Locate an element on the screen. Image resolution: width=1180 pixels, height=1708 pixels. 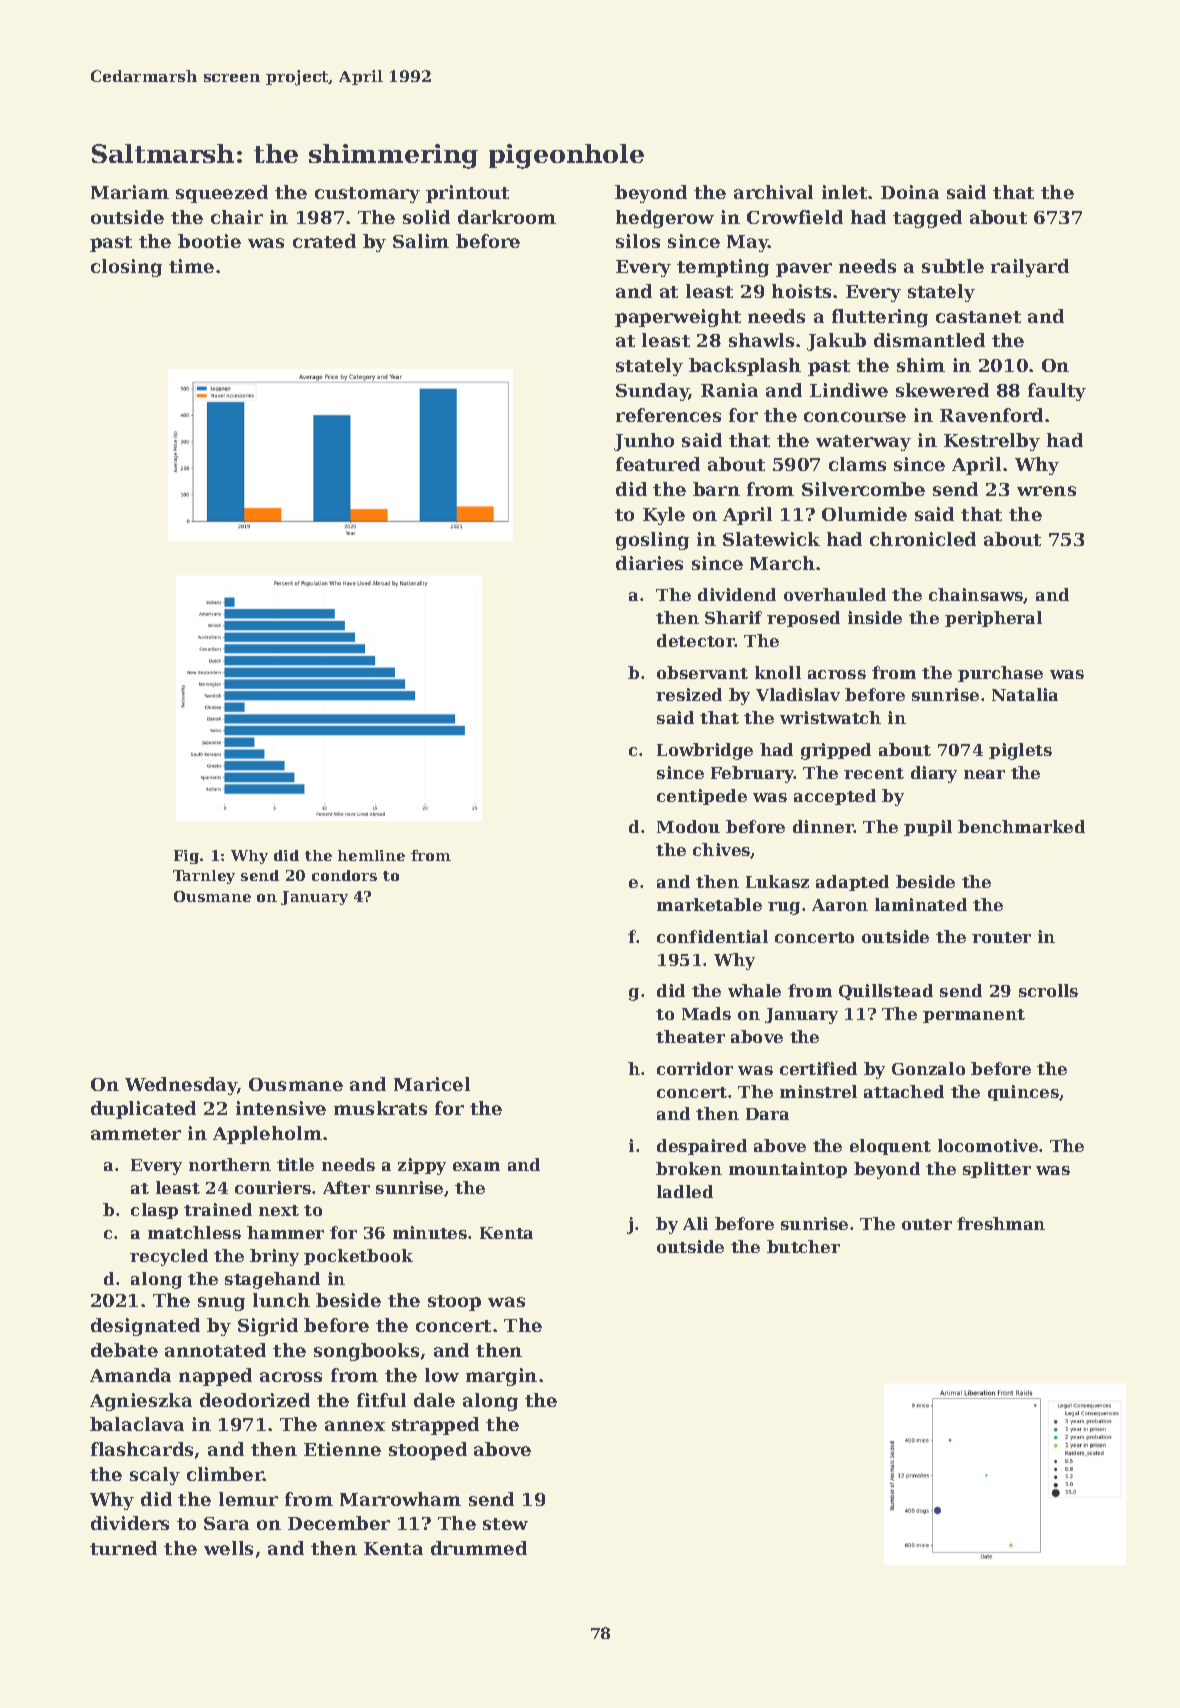
theater is located at coordinates (690, 1036).
